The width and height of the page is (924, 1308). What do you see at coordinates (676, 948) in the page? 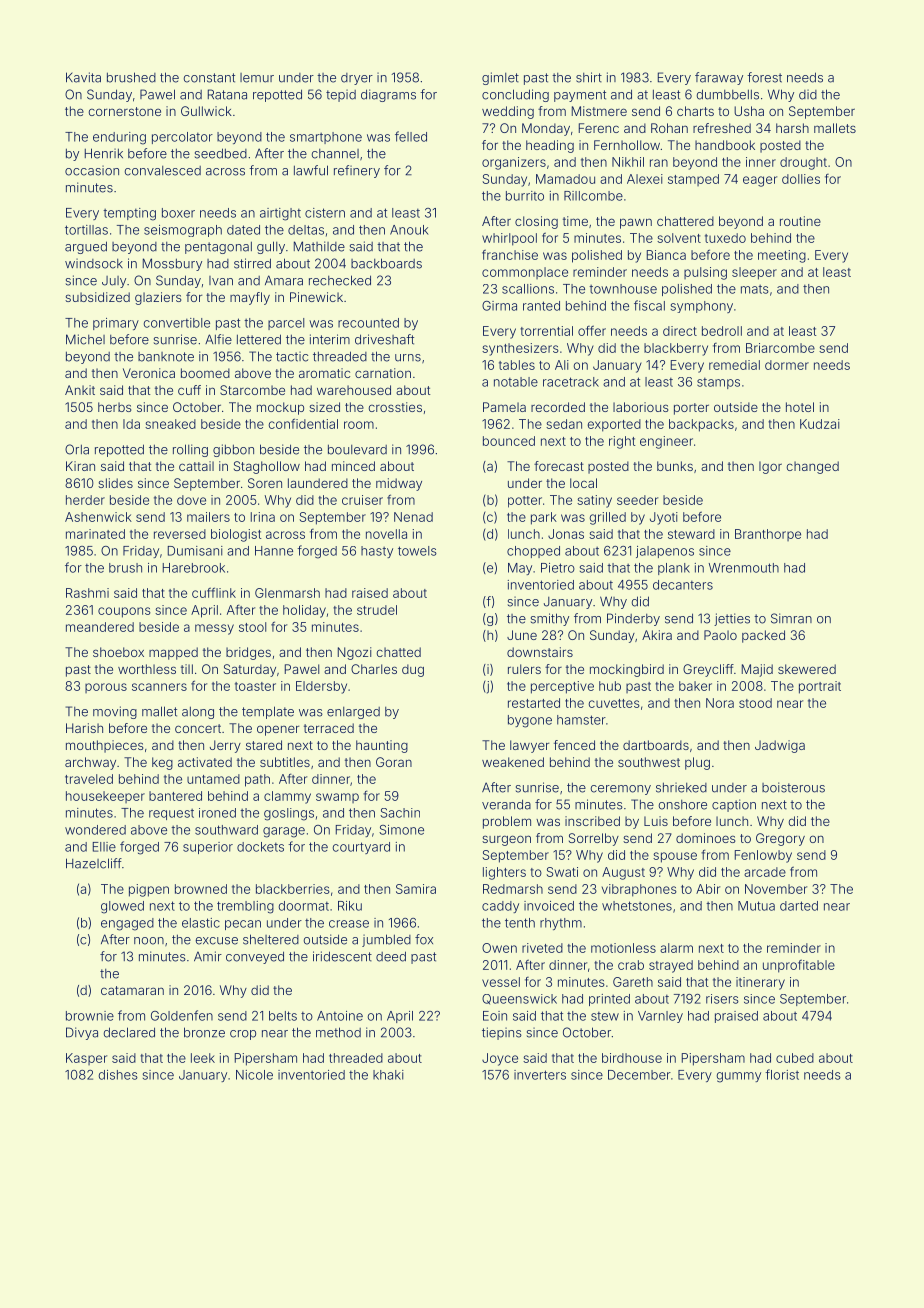
I see `alarm` at bounding box center [676, 948].
